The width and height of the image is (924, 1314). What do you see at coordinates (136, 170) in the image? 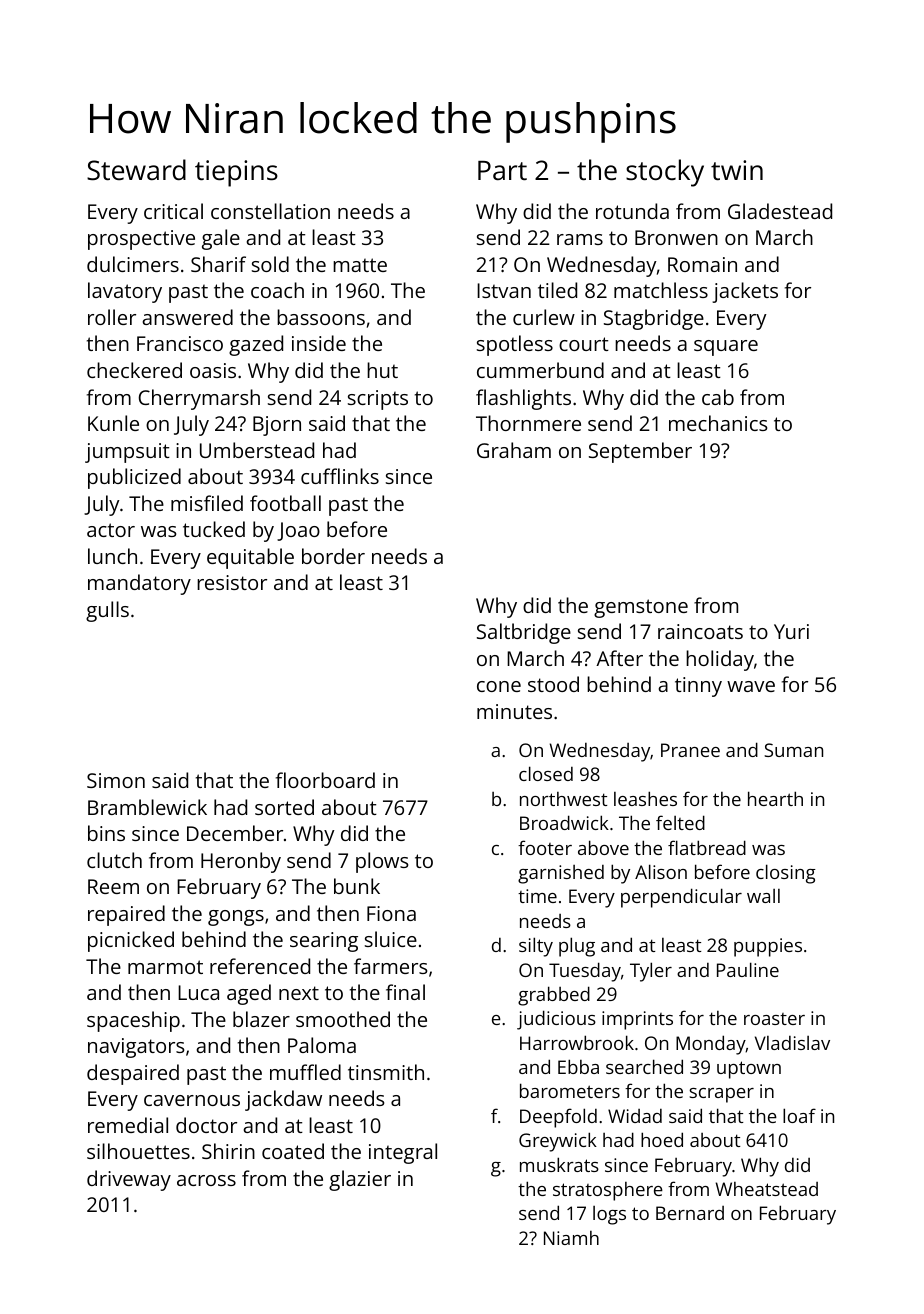
I see `Steward` at bounding box center [136, 170].
